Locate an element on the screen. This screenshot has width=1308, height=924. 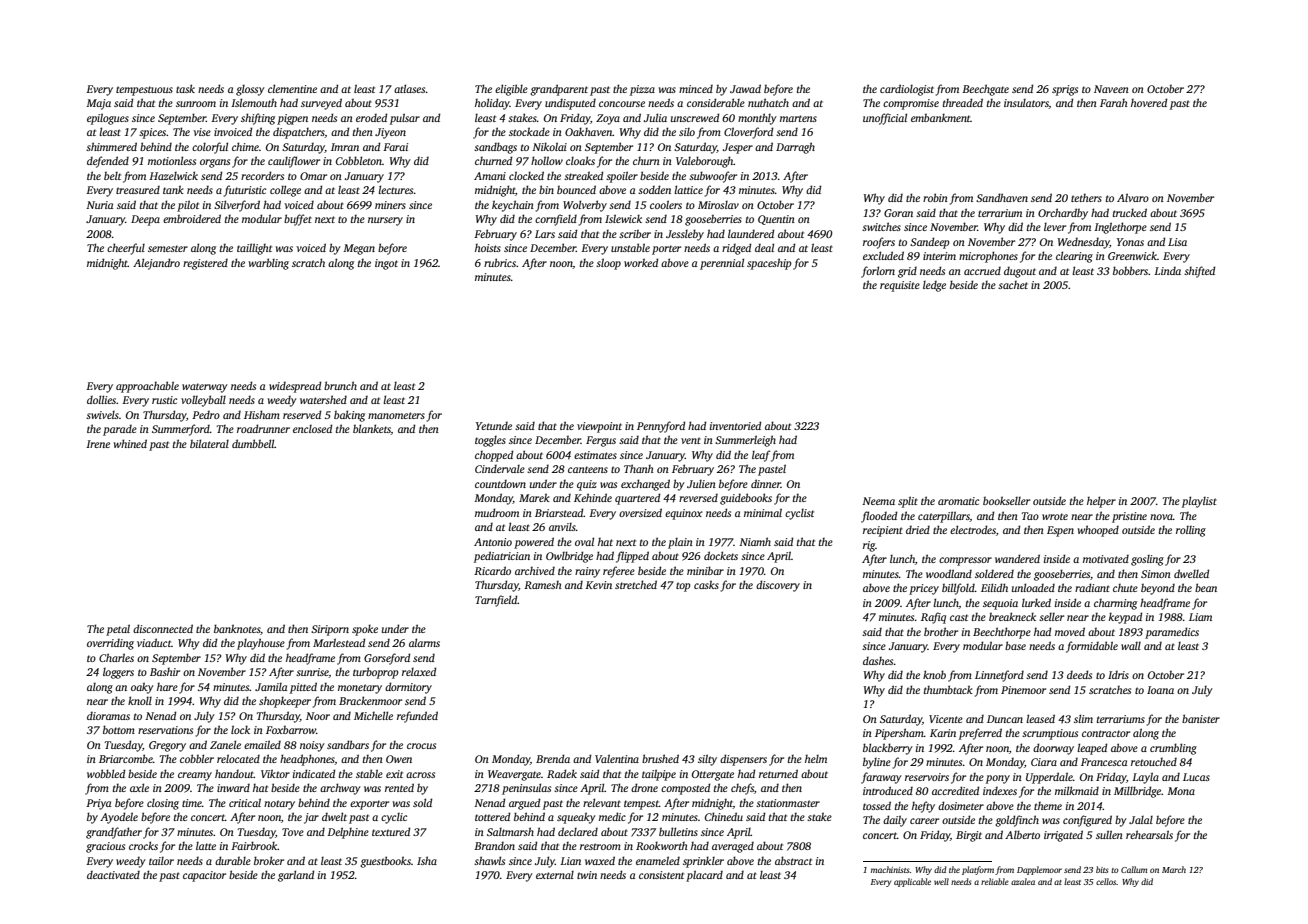
warbling is located at coordinates (269, 264).
